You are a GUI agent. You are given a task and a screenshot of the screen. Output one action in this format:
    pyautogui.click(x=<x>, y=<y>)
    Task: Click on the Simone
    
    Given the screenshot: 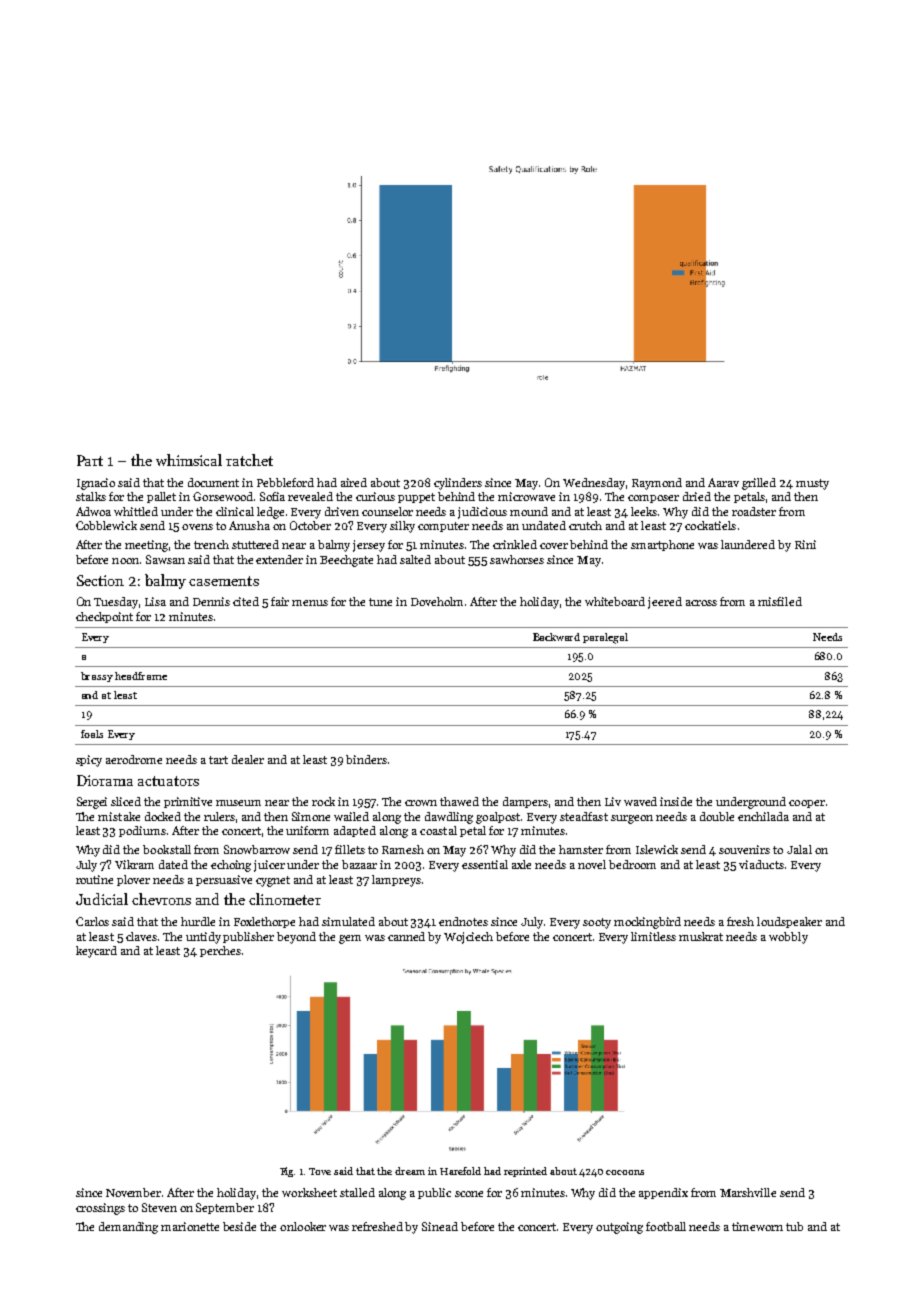 What is the action you would take?
    pyautogui.click(x=311, y=816)
